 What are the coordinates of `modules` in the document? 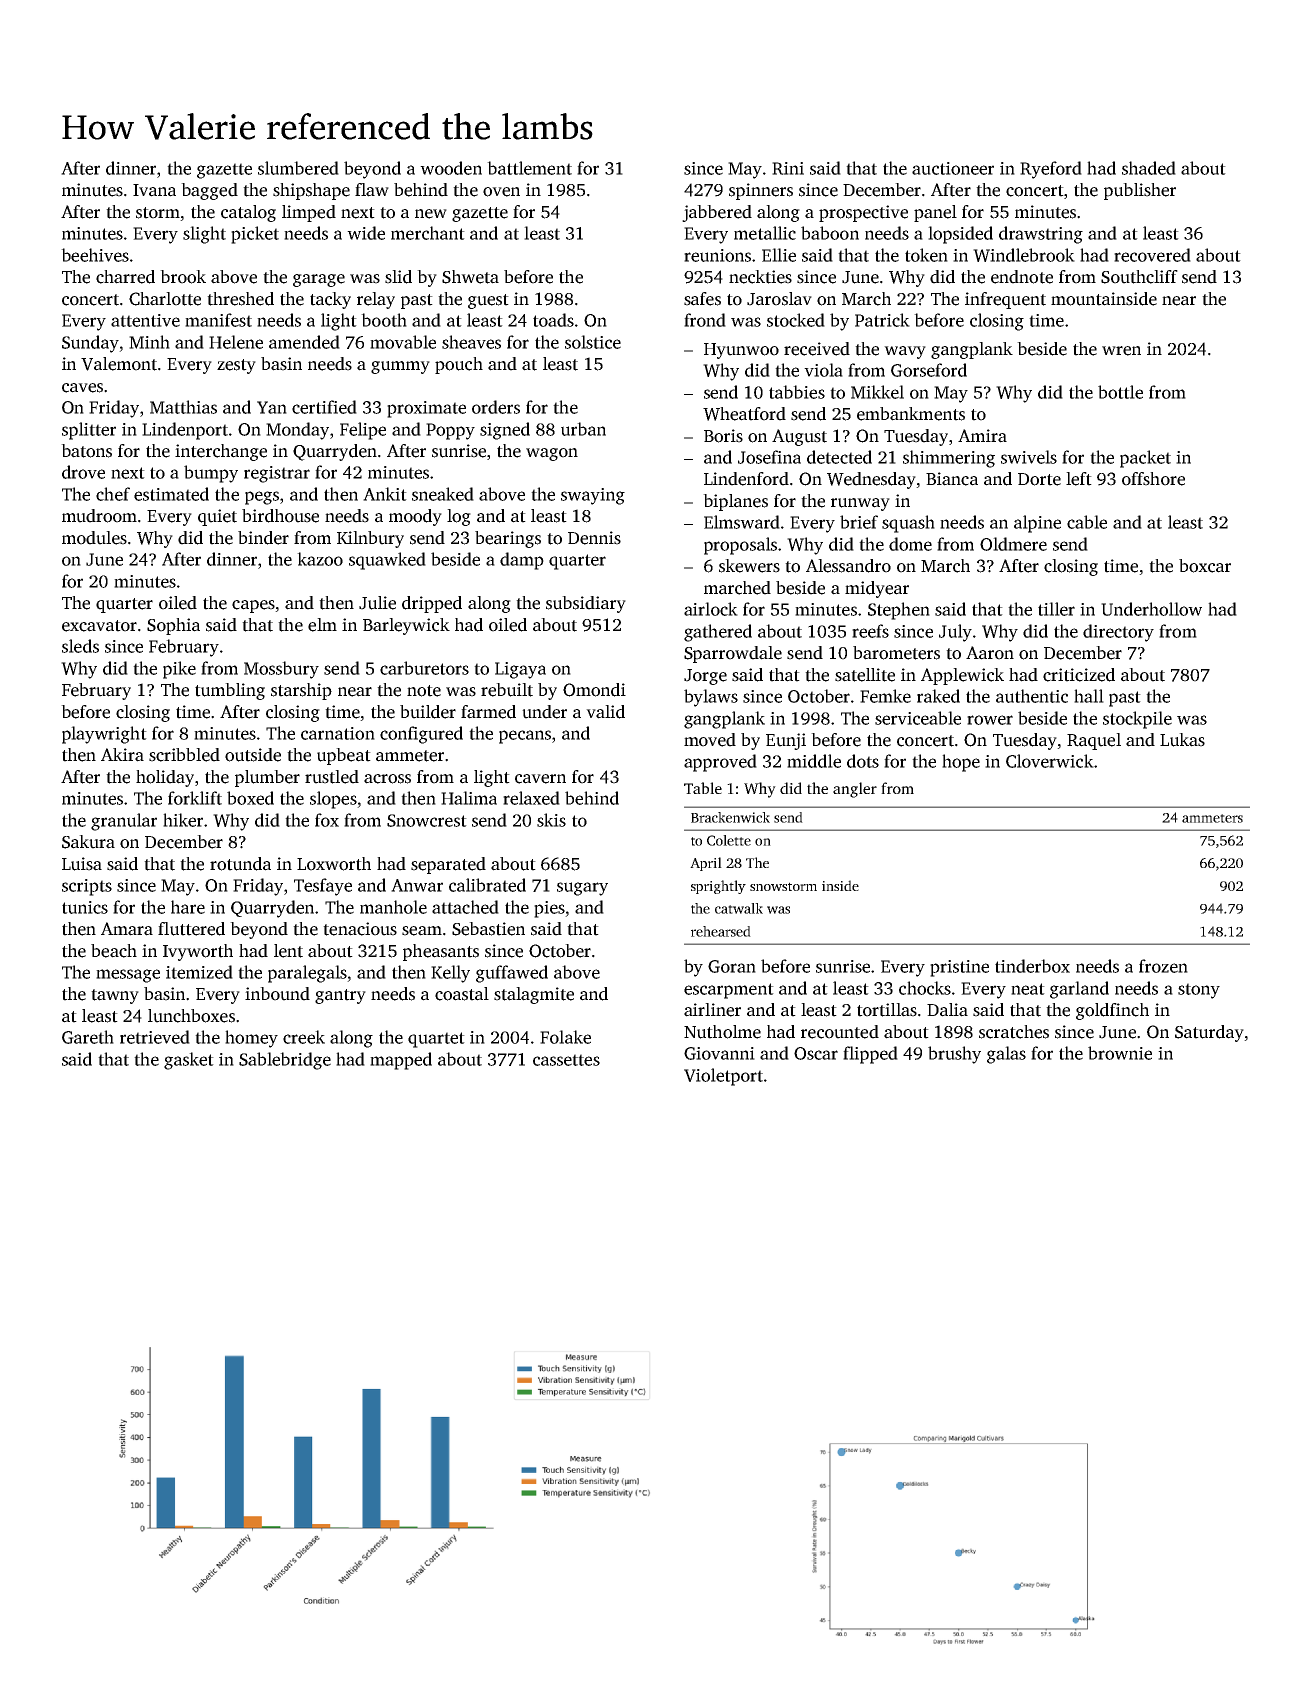 It's located at (94, 538).
